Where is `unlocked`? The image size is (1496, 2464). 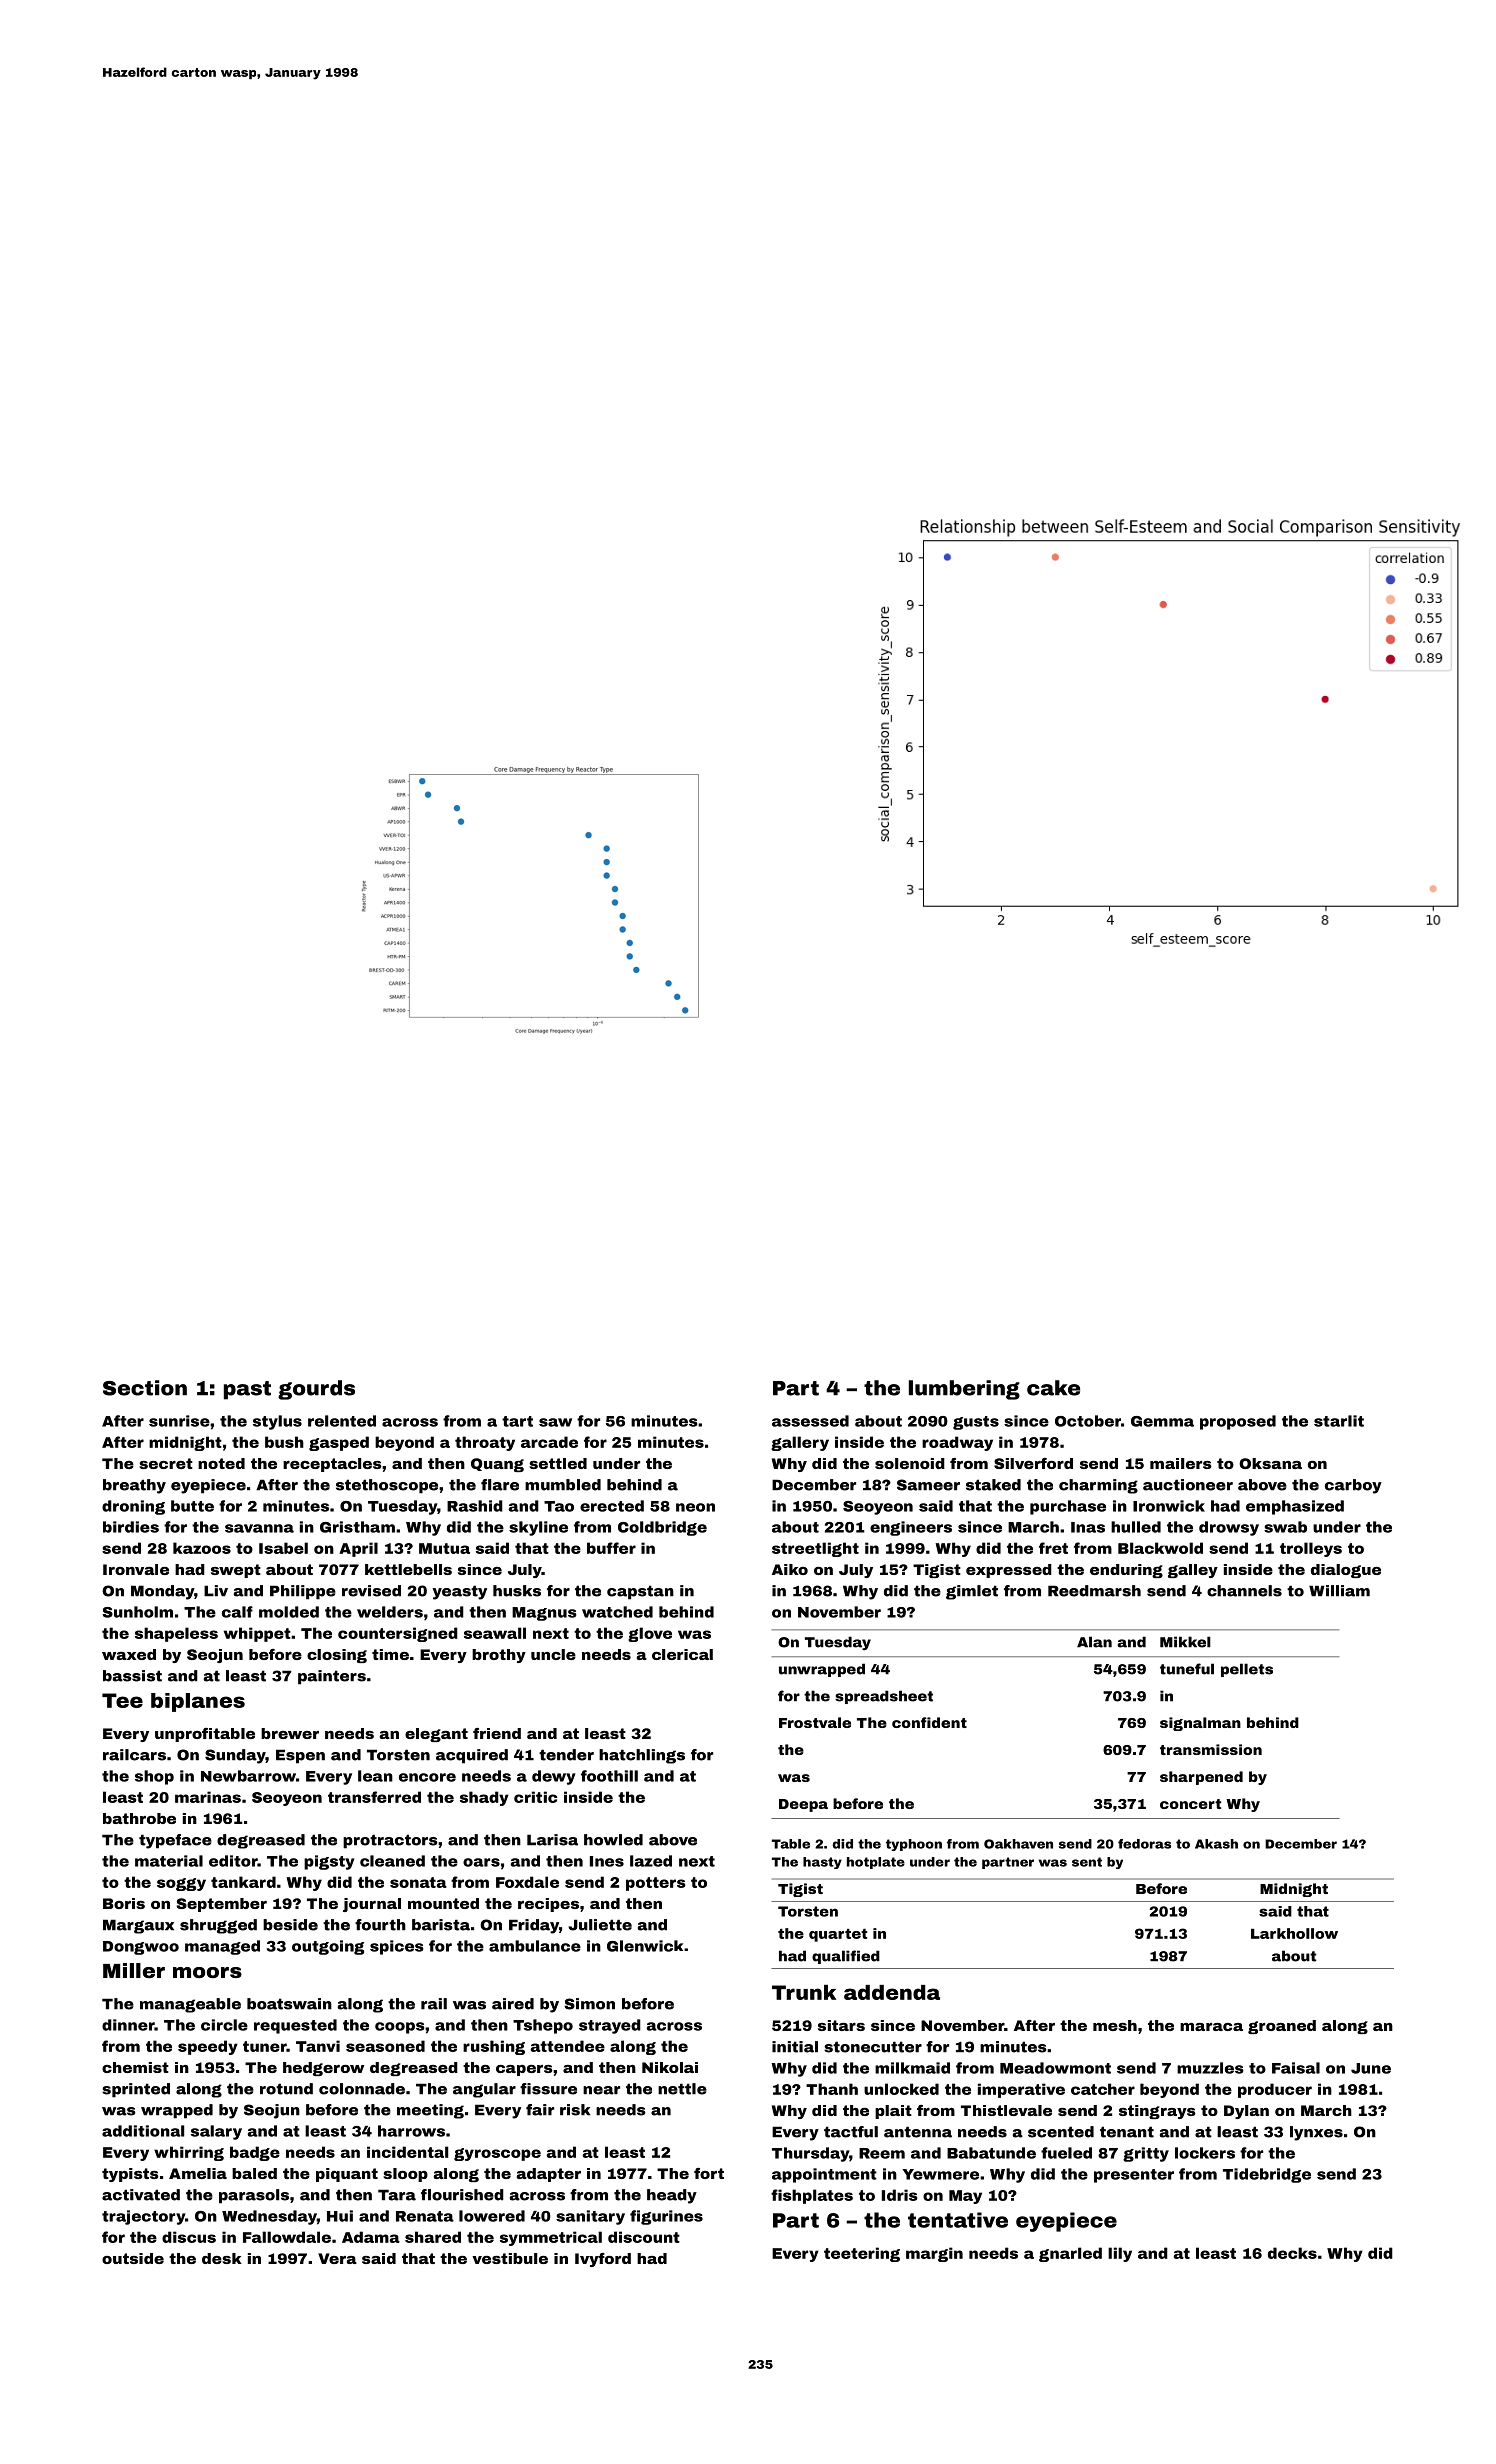 unlocked is located at coordinates (901, 2089).
